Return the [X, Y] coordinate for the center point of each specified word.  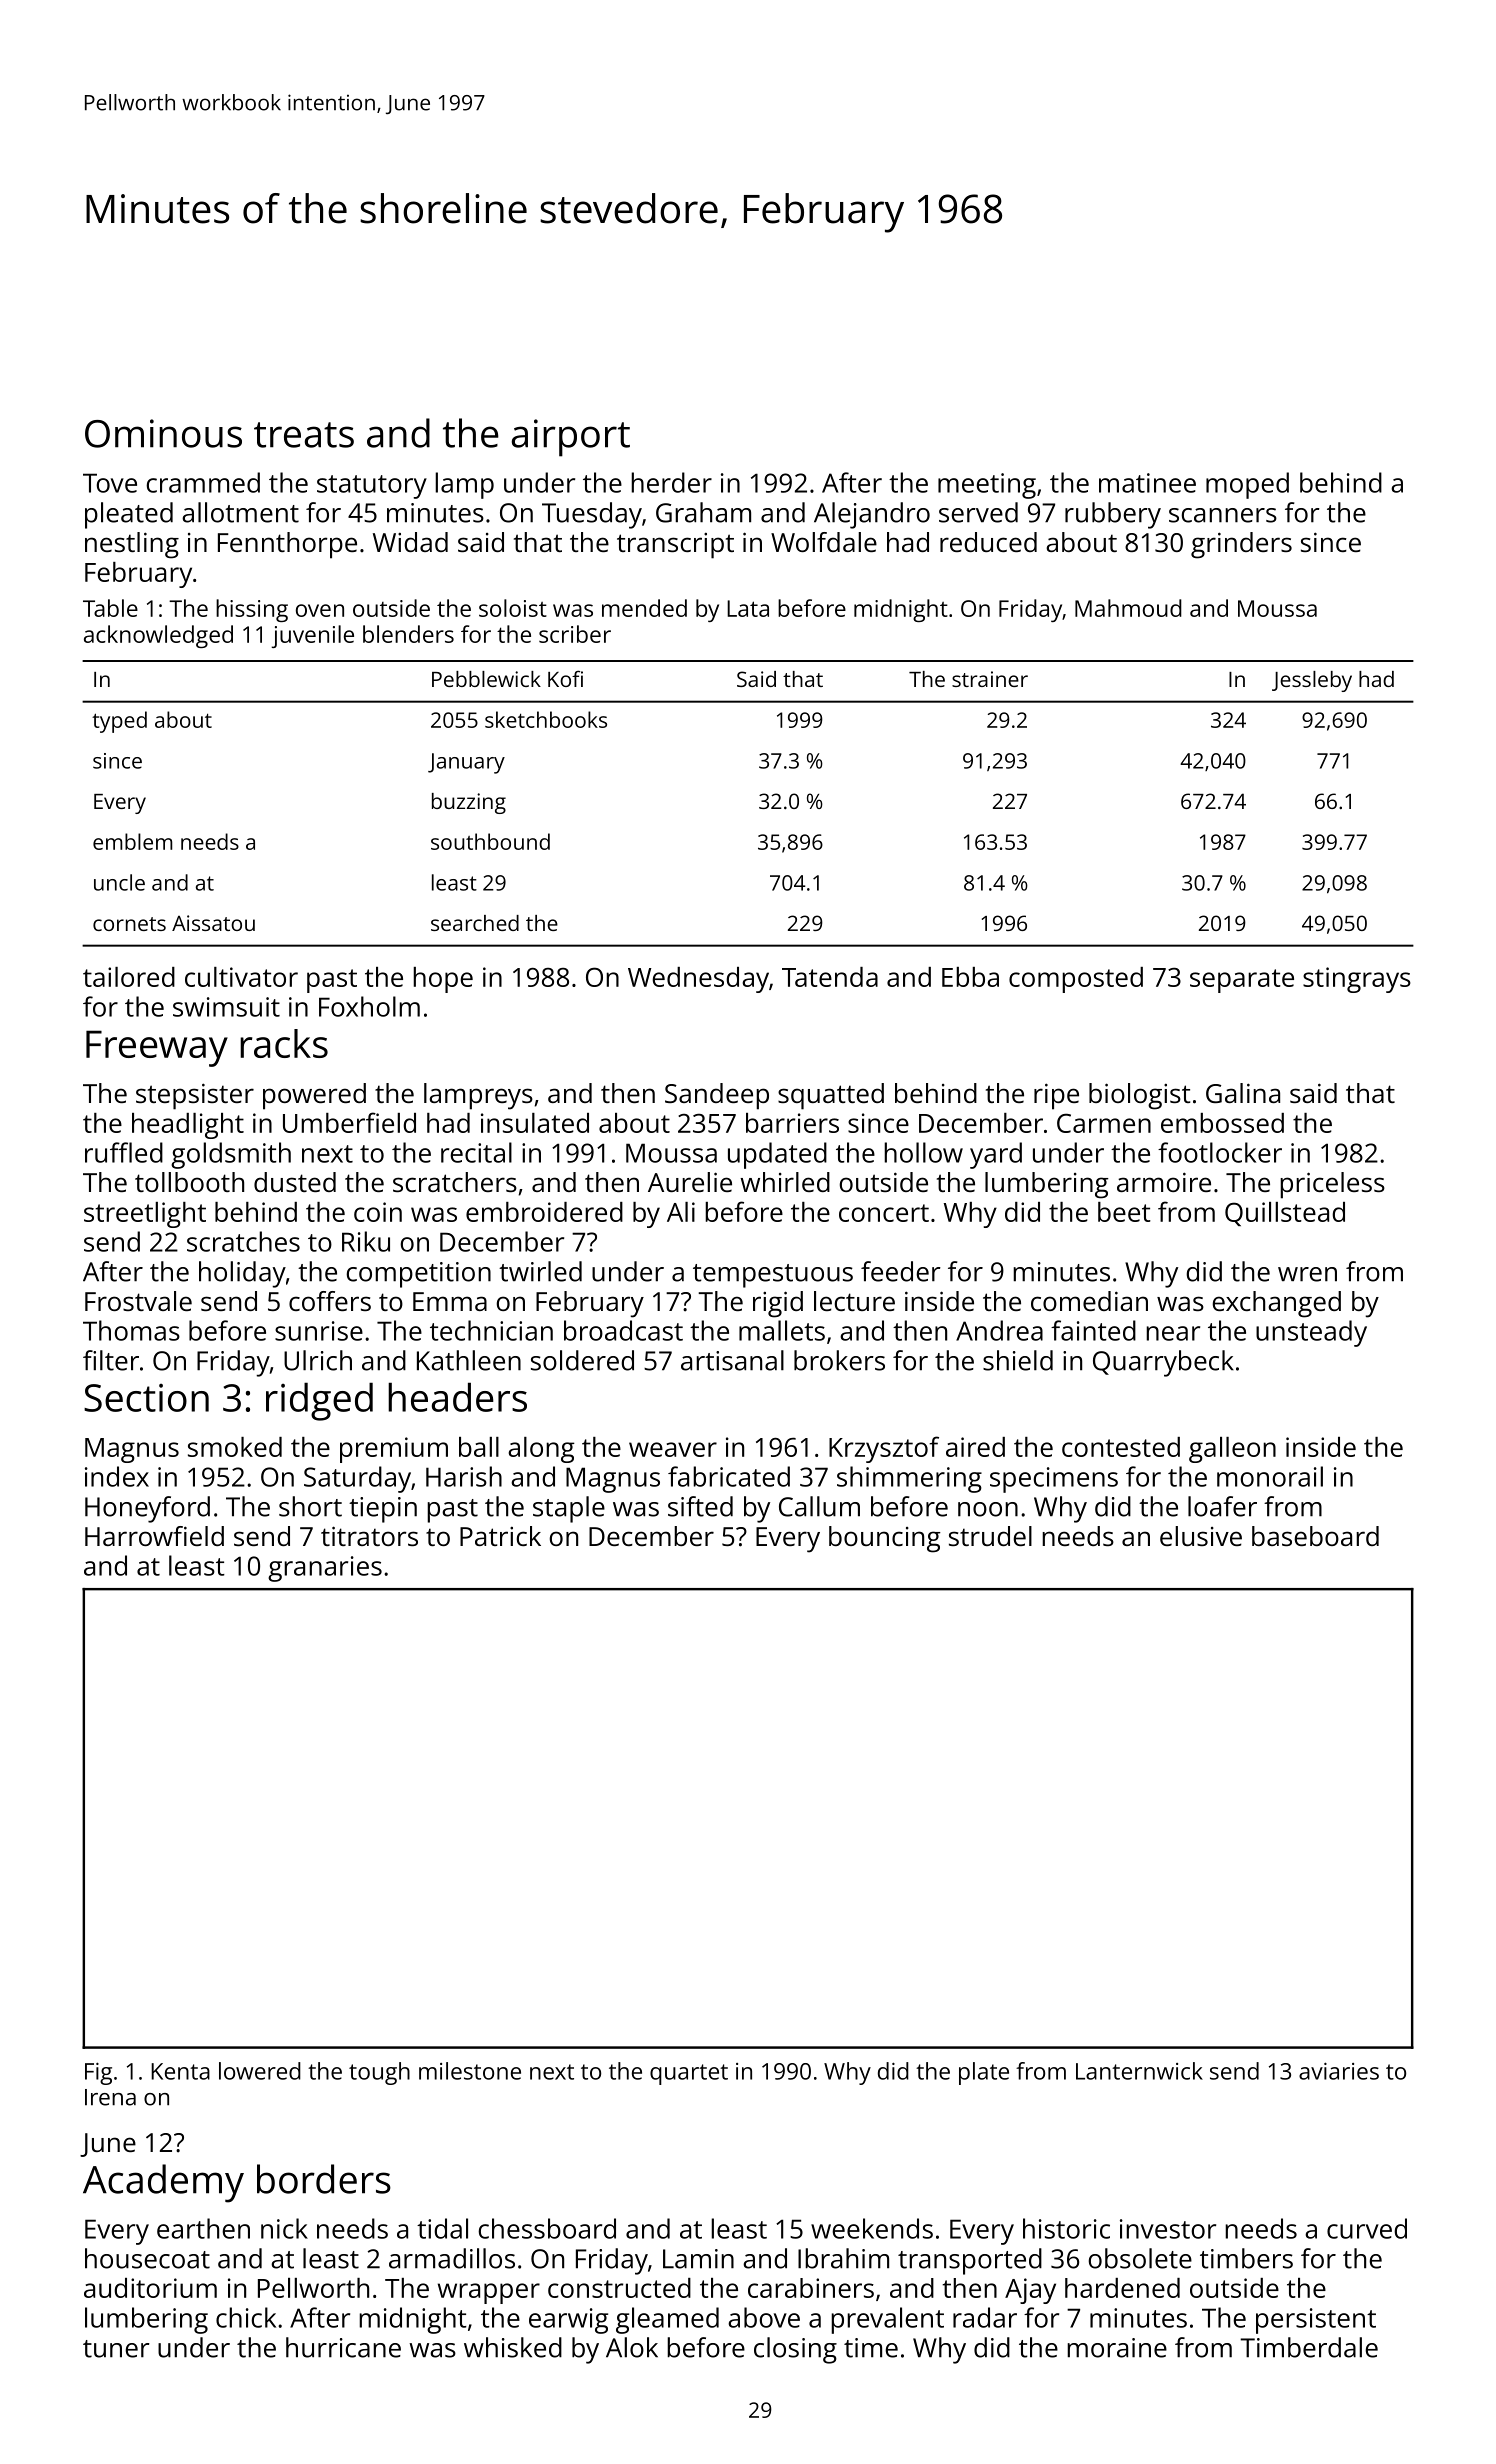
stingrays [1357, 980]
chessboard [547, 2228]
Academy [163, 2183]
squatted [831, 1096]
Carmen [1104, 1123]
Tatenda [830, 977]
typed [119, 722]
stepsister [195, 1096]
